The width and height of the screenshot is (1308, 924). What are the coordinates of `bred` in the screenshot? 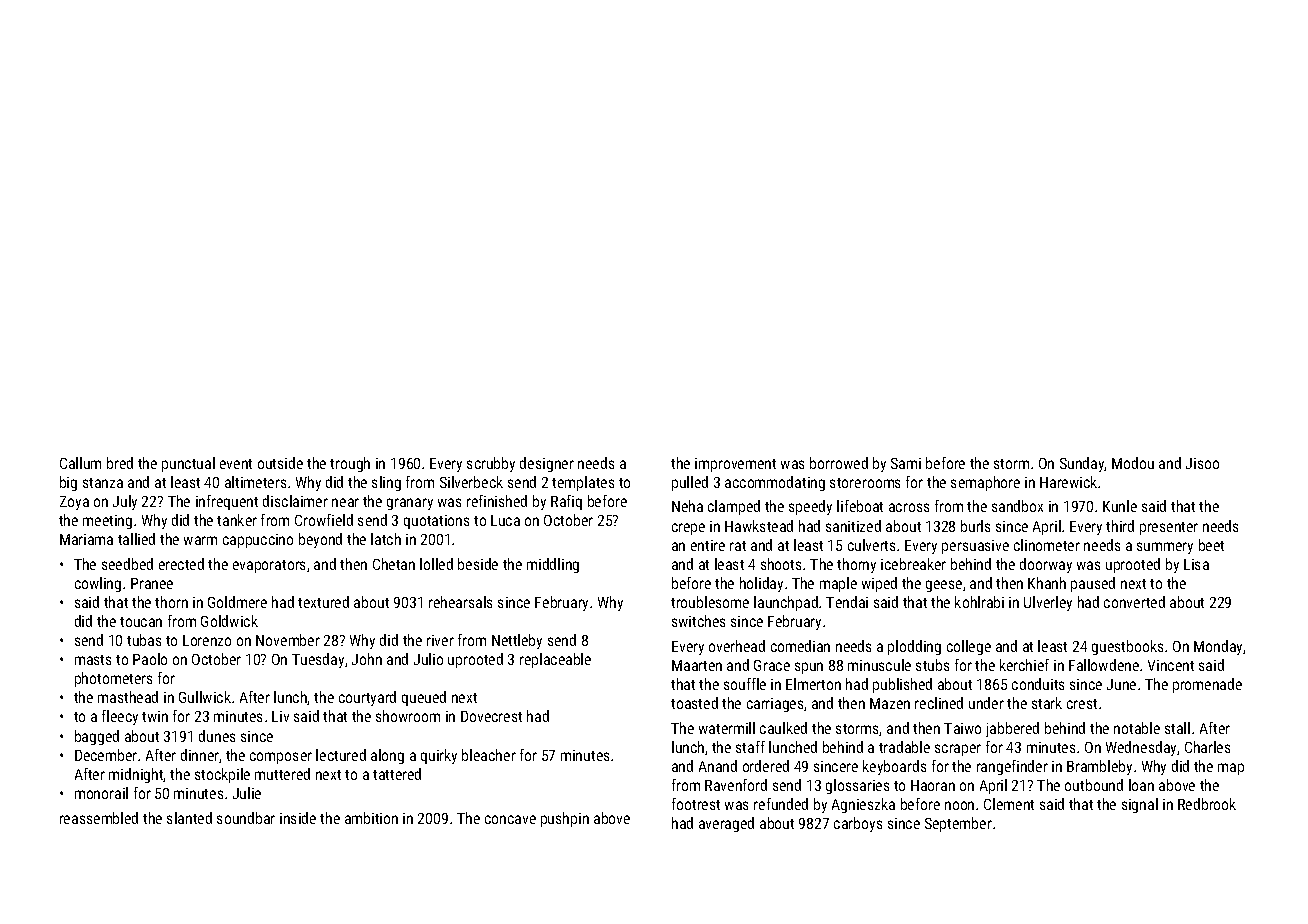 It's located at (120, 463).
